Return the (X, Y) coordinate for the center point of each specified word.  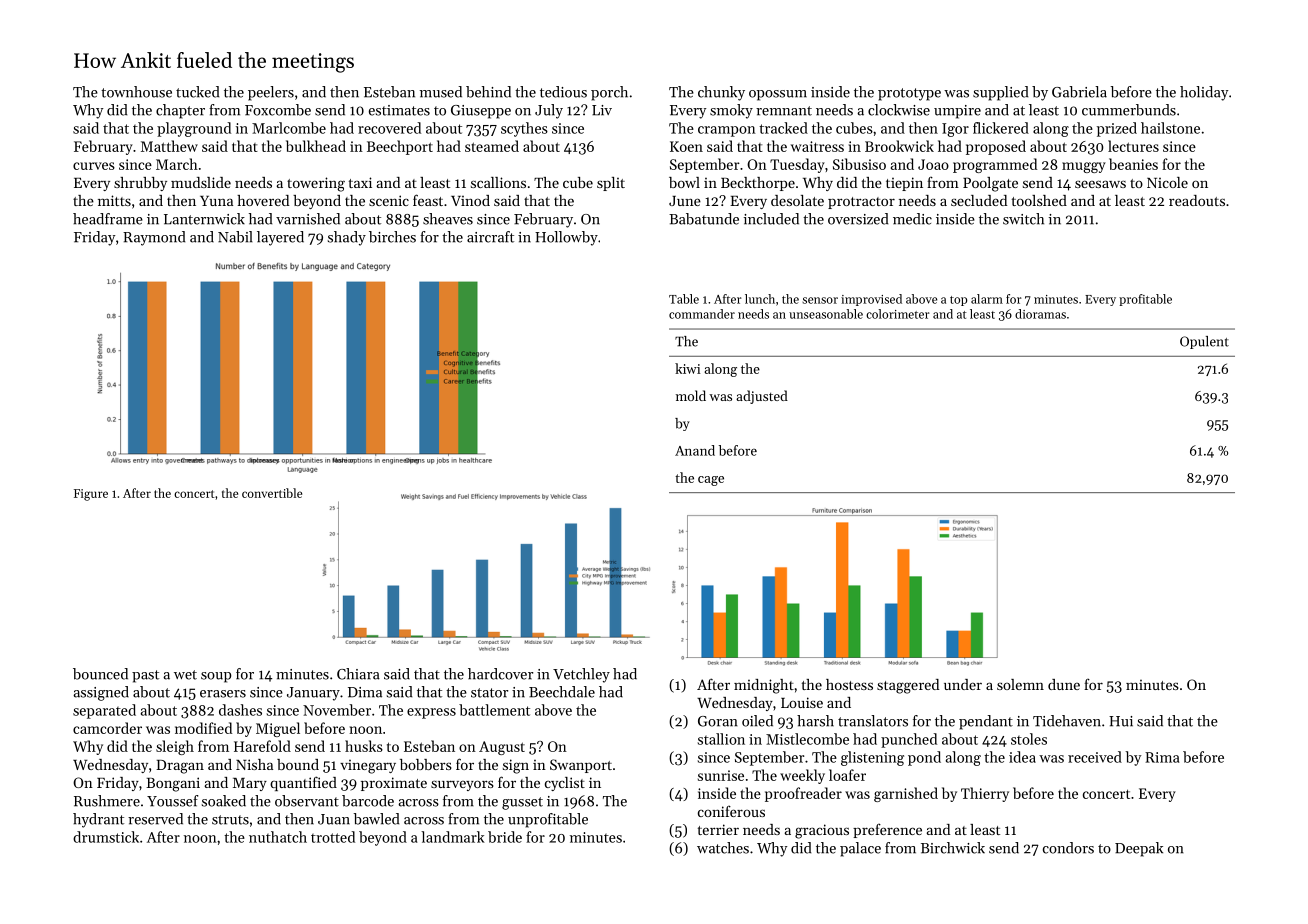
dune (1064, 684)
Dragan (180, 767)
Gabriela (1079, 92)
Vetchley (581, 675)
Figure (91, 495)
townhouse (136, 92)
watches (723, 848)
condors (1068, 848)
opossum (778, 95)
